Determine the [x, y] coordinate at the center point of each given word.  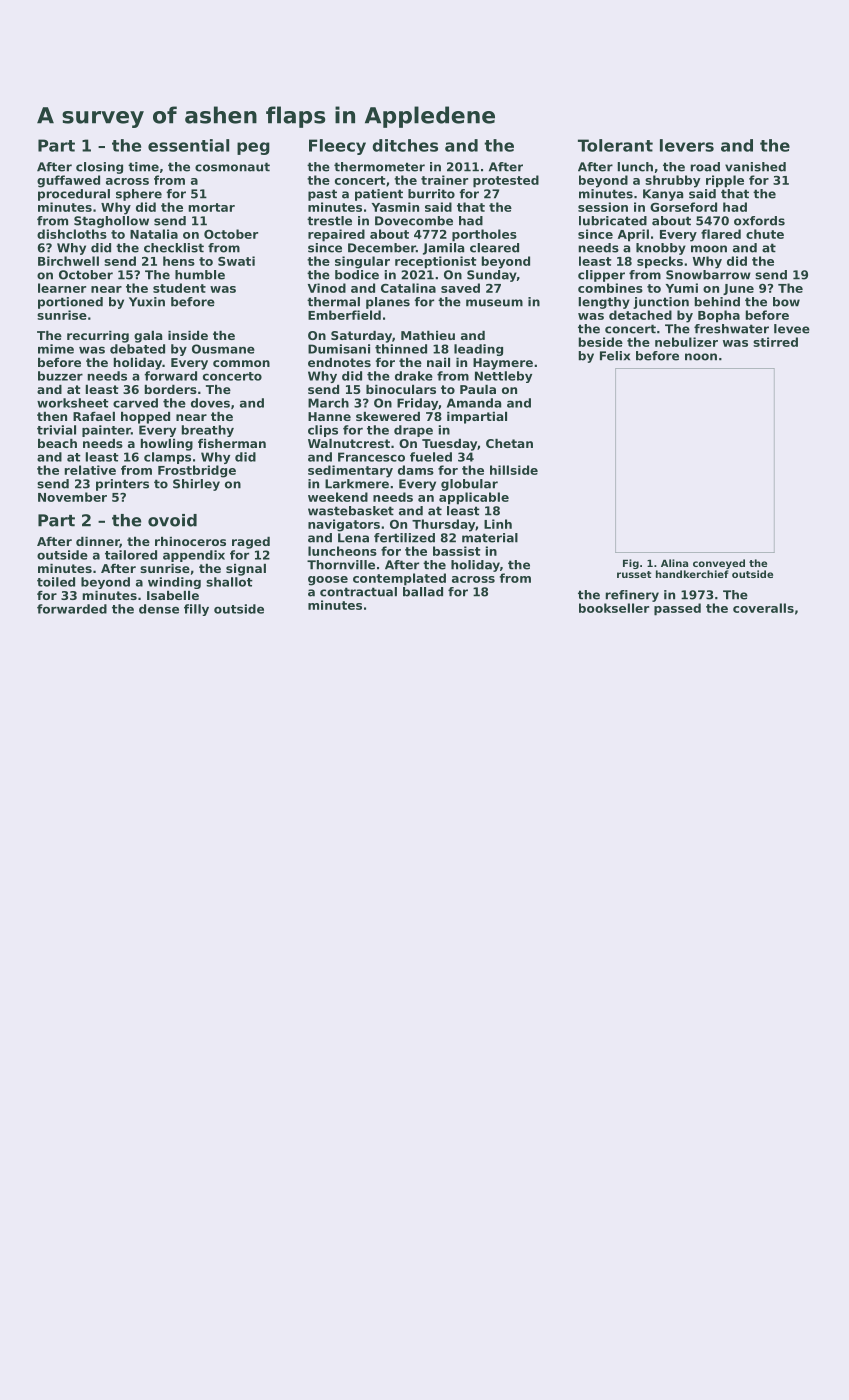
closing [99, 168]
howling [167, 445]
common [241, 363]
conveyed [719, 564]
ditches [405, 145]
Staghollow [111, 222]
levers [687, 145]
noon [701, 357]
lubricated [613, 221]
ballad [423, 592]
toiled [56, 582]
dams [416, 470]
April [633, 235]
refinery [632, 596]
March [328, 403]
